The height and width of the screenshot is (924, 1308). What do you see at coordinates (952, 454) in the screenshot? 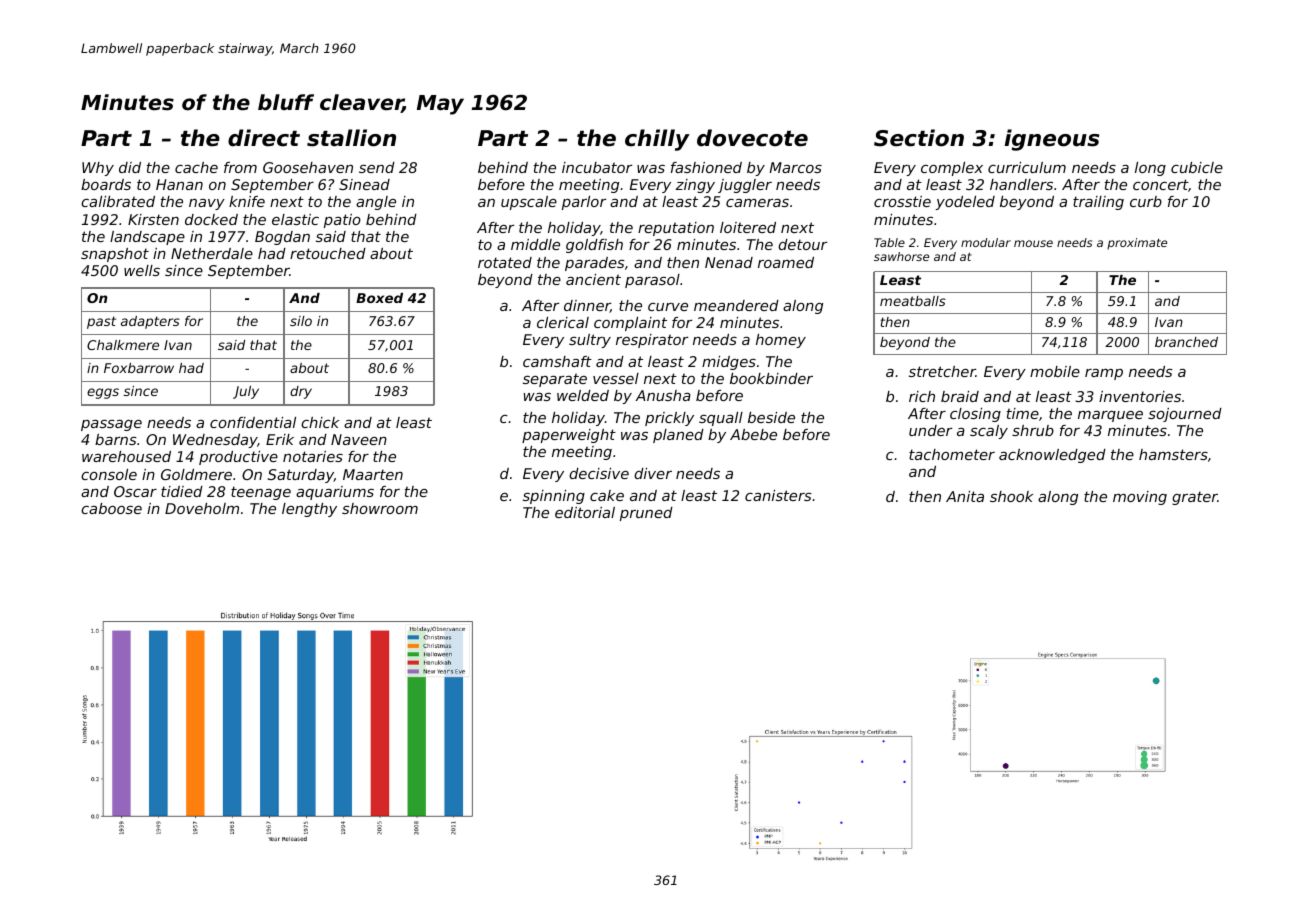
I see `tachometer` at bounding box center [952, 454].
